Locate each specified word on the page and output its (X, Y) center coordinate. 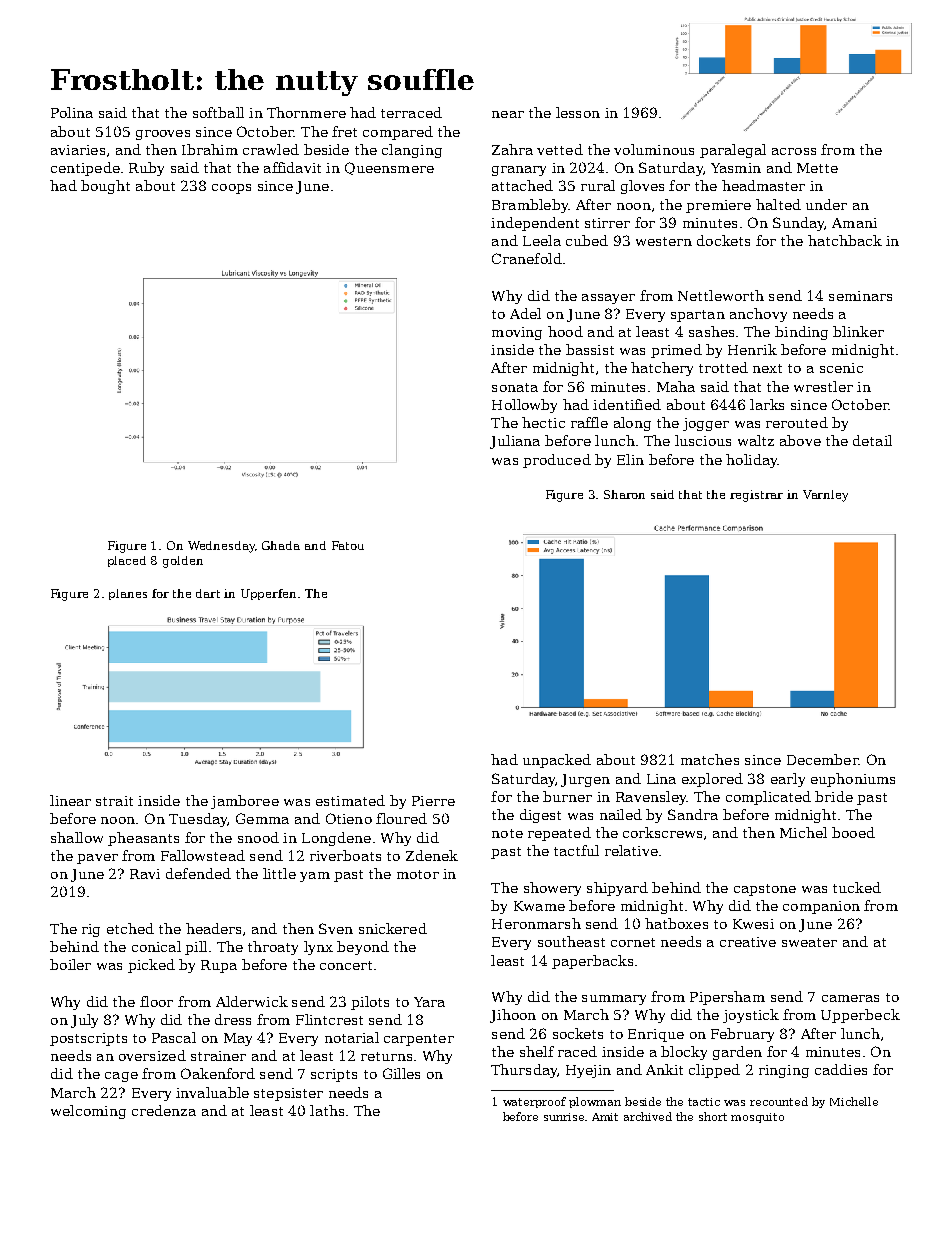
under (826, 204)
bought (105, 187)
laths (327, 1110)
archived (648, 1116)
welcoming (88, 1112)
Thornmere (306, 112)
